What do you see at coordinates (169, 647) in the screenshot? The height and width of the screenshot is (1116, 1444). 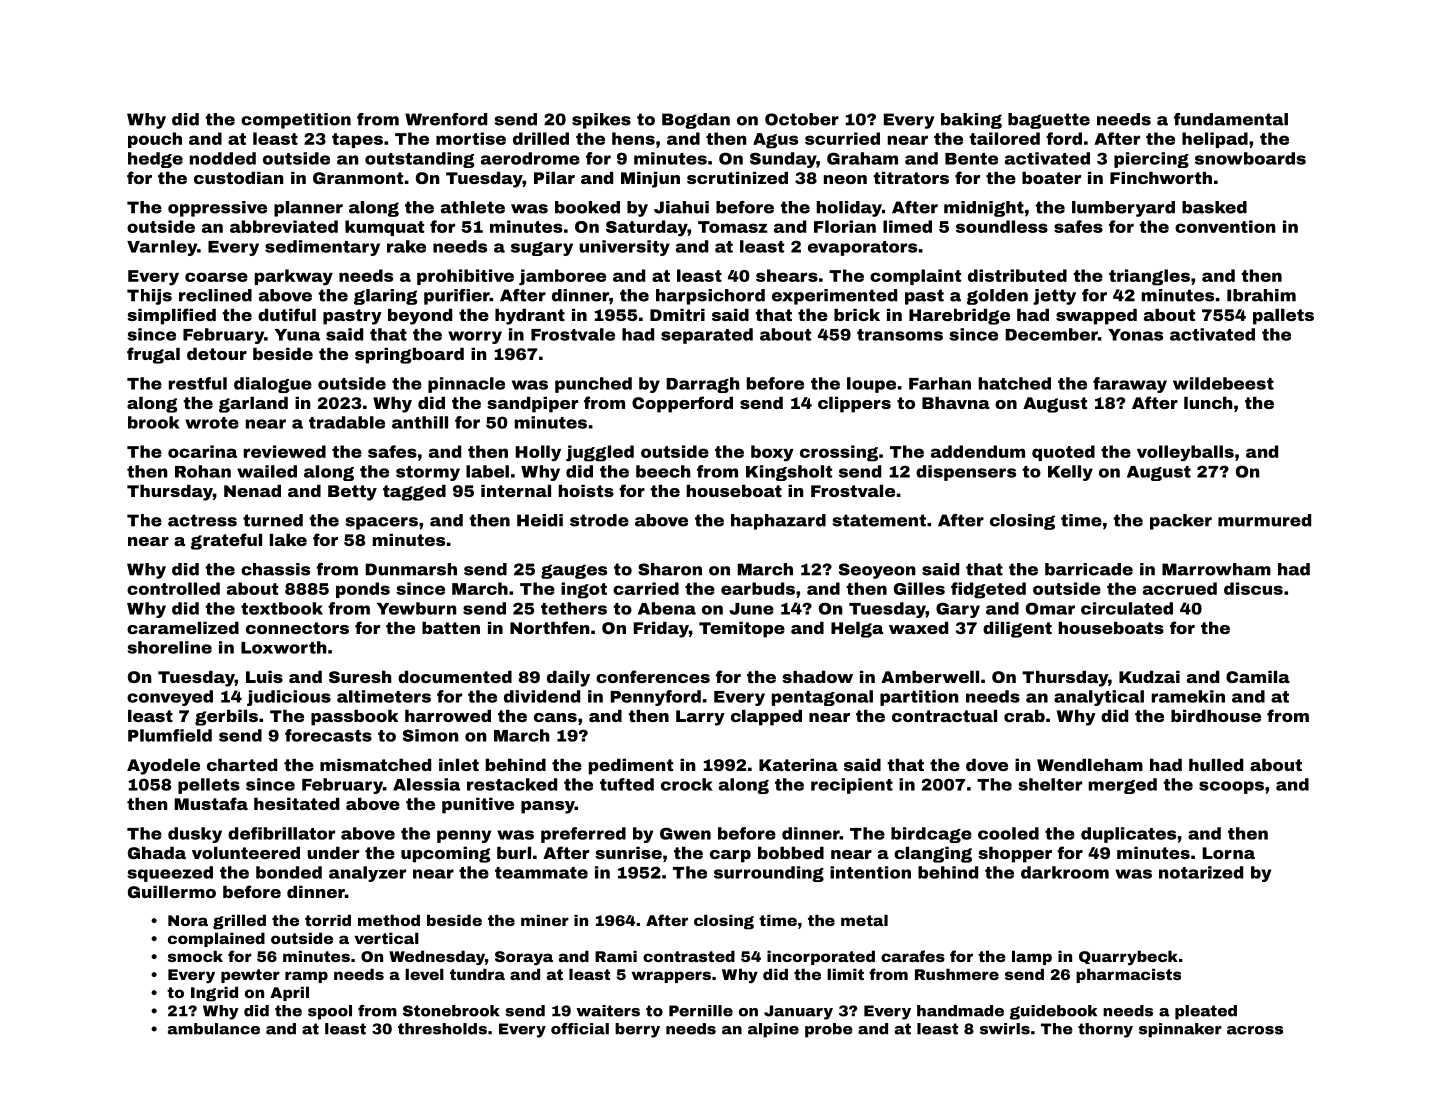 I see `shoreline` at bounding box center [169, 647].
